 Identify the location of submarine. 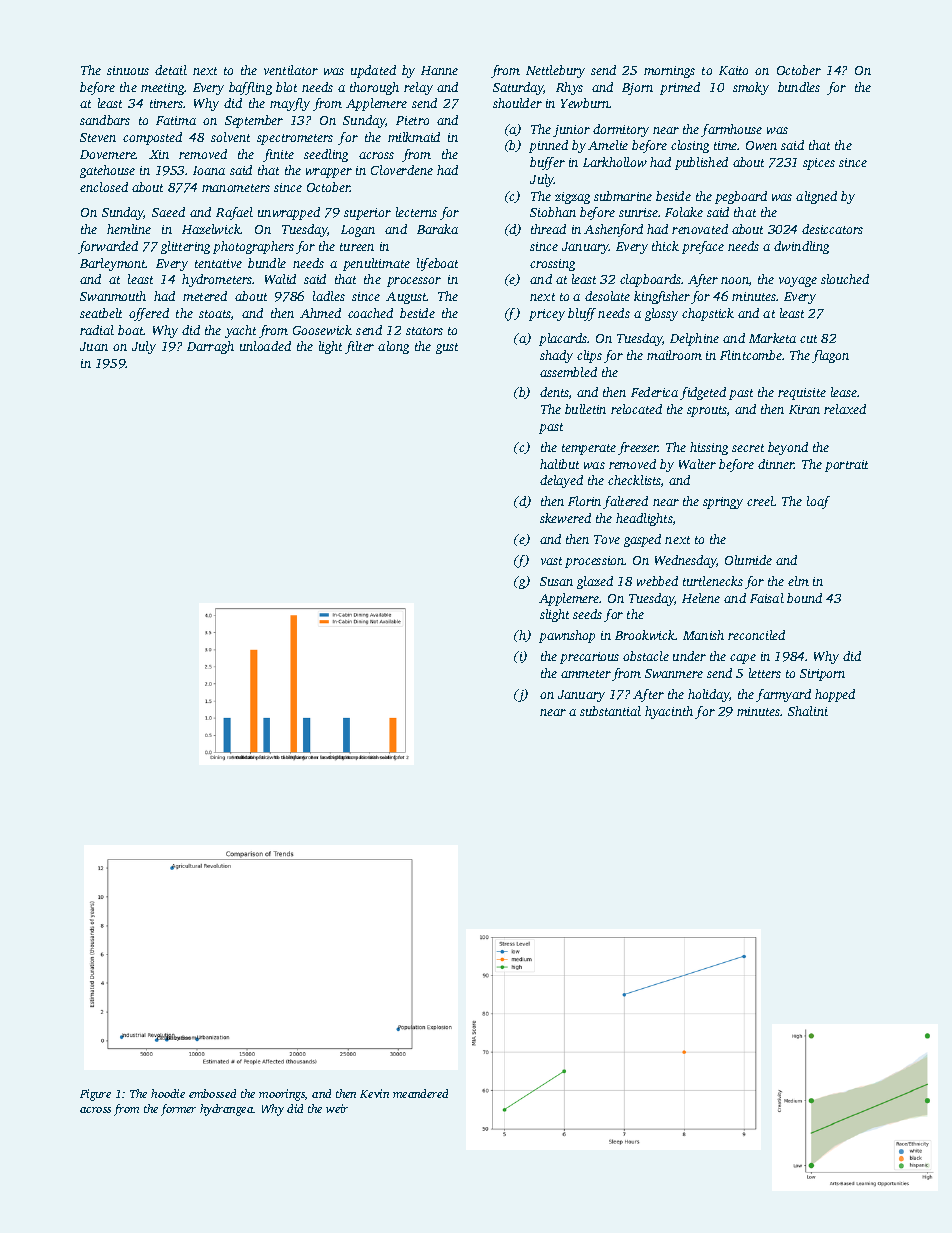
(623, 196).
